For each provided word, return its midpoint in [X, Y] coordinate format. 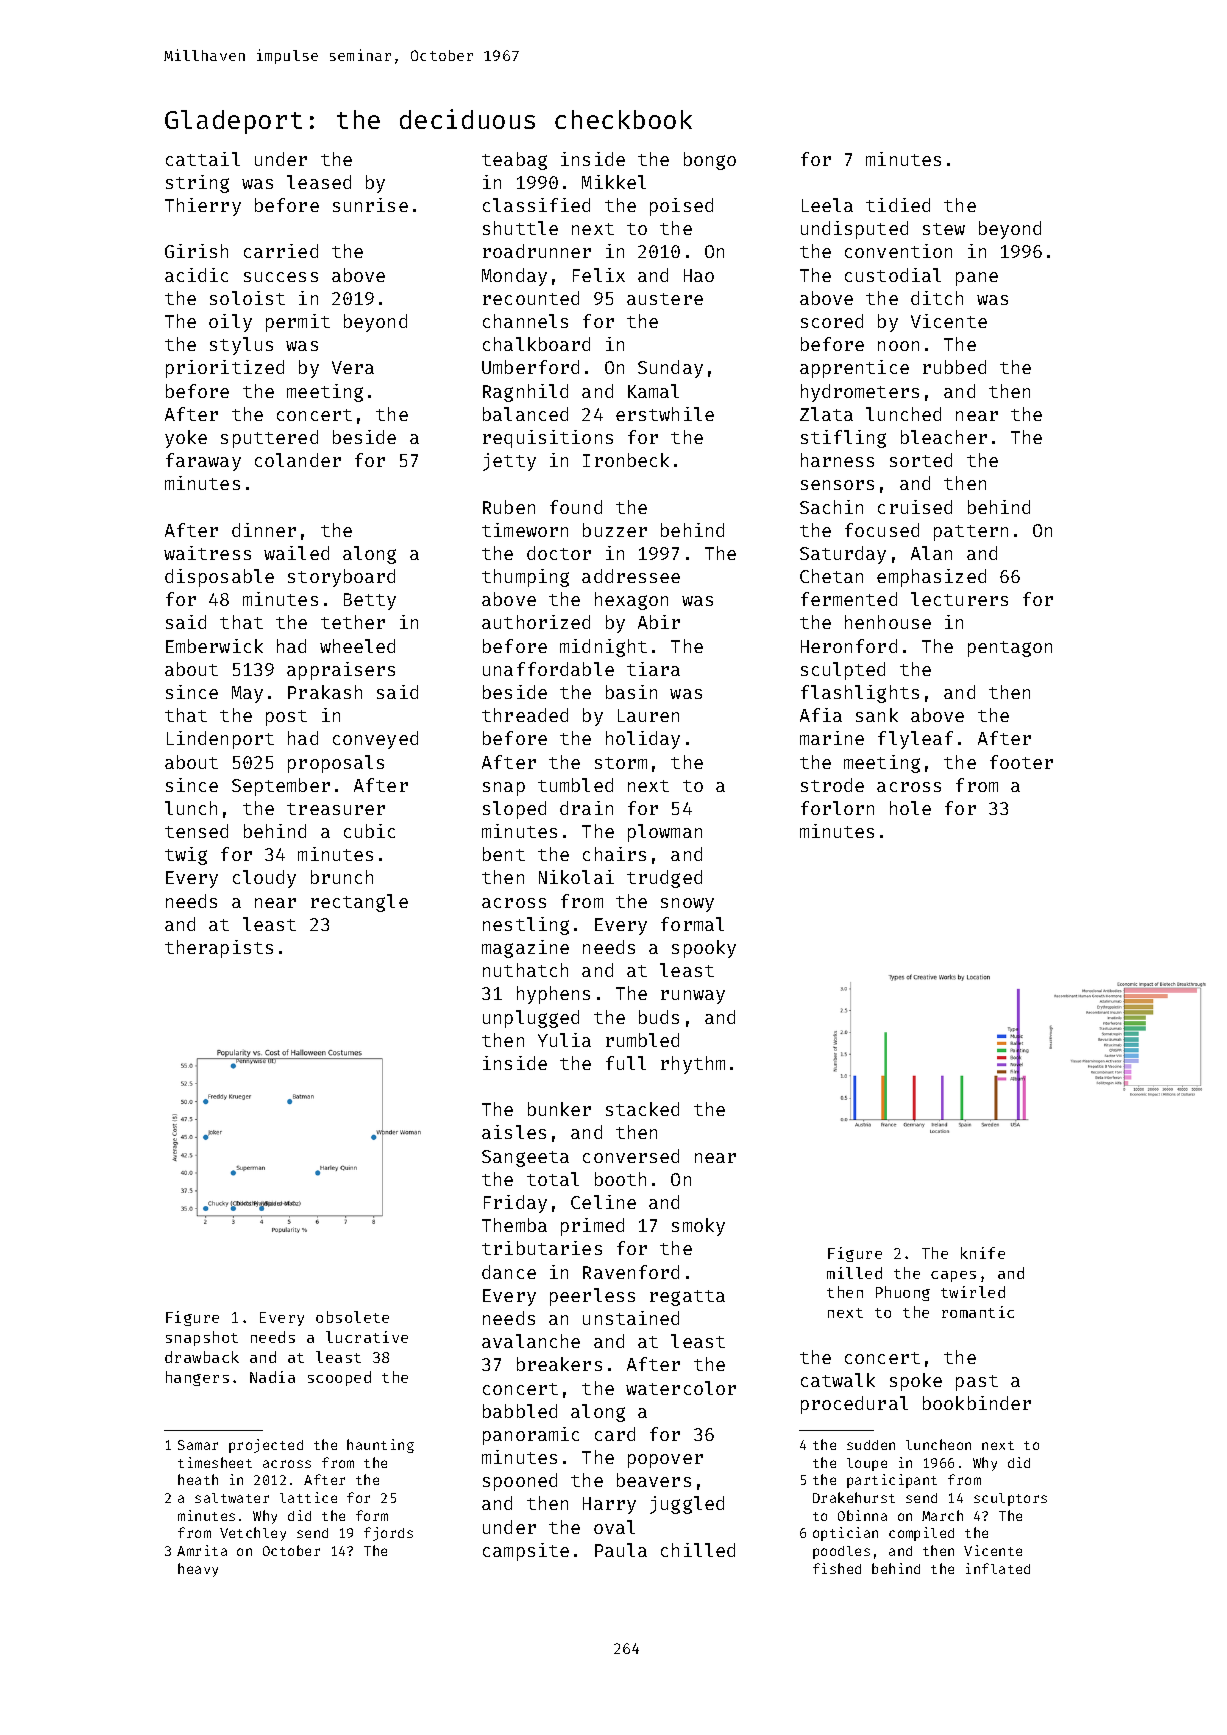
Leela [827, 205]
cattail [203, 159]
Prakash [325, 692]
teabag [514, 161]
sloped [514, 810]
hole [910, 808]
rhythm [693, 1065]
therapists [219, 949]
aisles [514, 1132]
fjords [388, 1534]
